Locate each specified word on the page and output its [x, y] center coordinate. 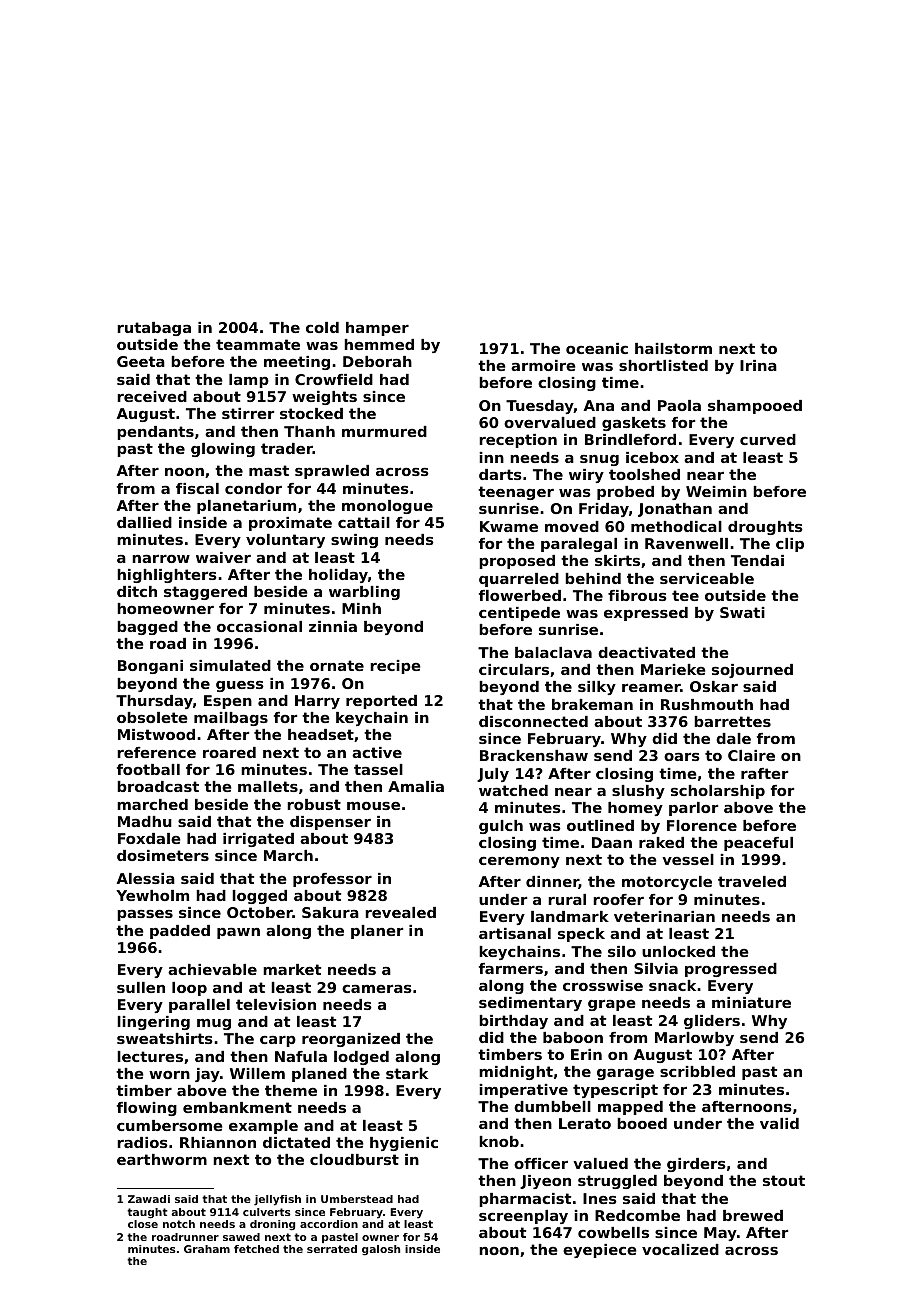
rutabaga [154, 329]
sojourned [752, 671]
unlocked [678, 951]
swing [354, 541]
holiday [338, 576]
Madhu [145, 821]
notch [179, 1224]
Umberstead [357, 1199]
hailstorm [673, 348]
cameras [377, 989]
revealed [400, 912]
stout [784, 1180]
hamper [377, 329]
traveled [752, 881]
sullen [141, 987]
